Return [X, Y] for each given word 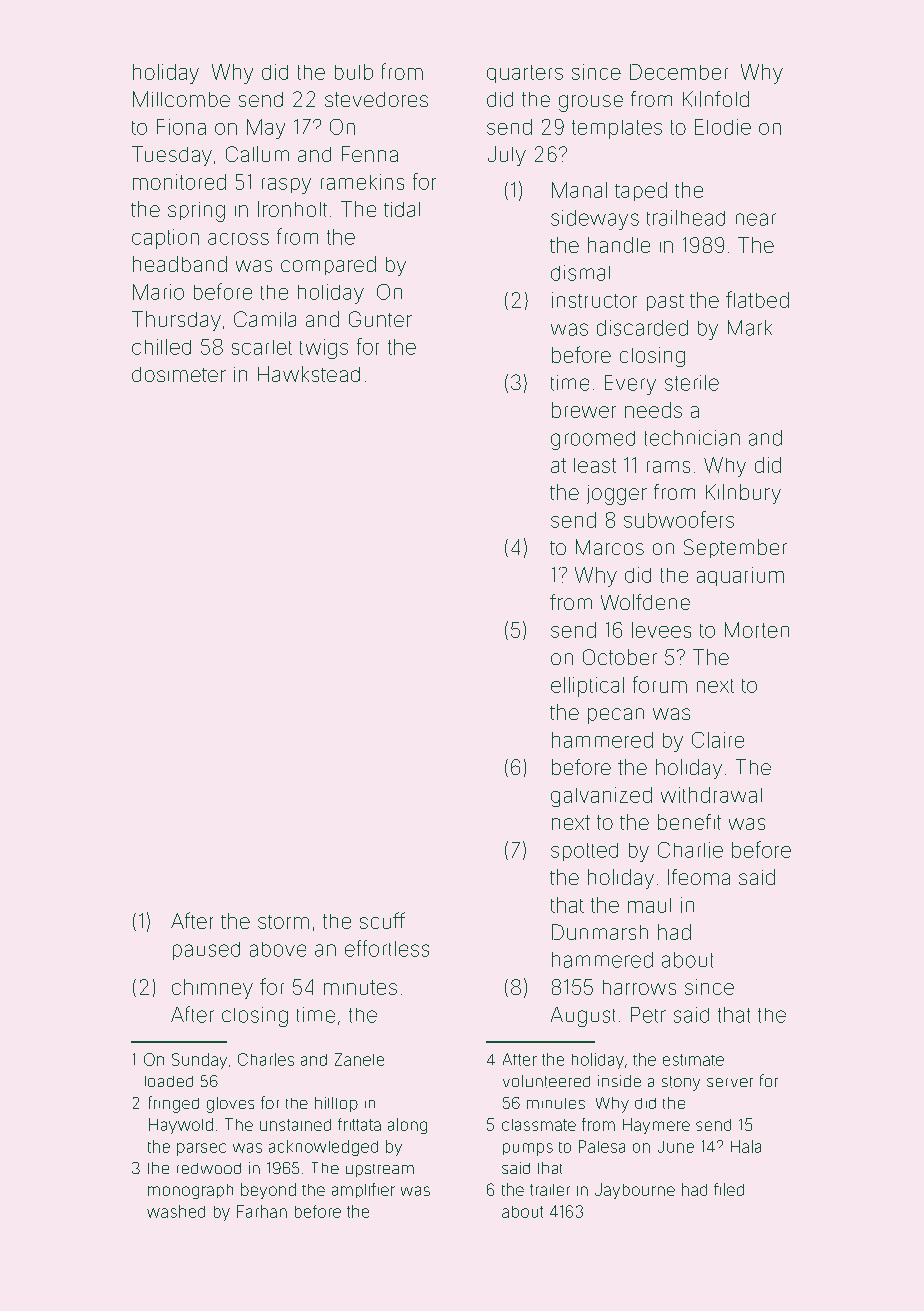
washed [176, 1211]
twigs [324, 349]
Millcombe [181, 99]
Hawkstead [309, 374]
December [679, 72]
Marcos [610, 547]
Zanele [359, 1059]
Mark [750, 328]
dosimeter [179, 374]
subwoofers [679, 519]
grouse [591, 103]
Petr [648, 1015]
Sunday [199, 1061]
